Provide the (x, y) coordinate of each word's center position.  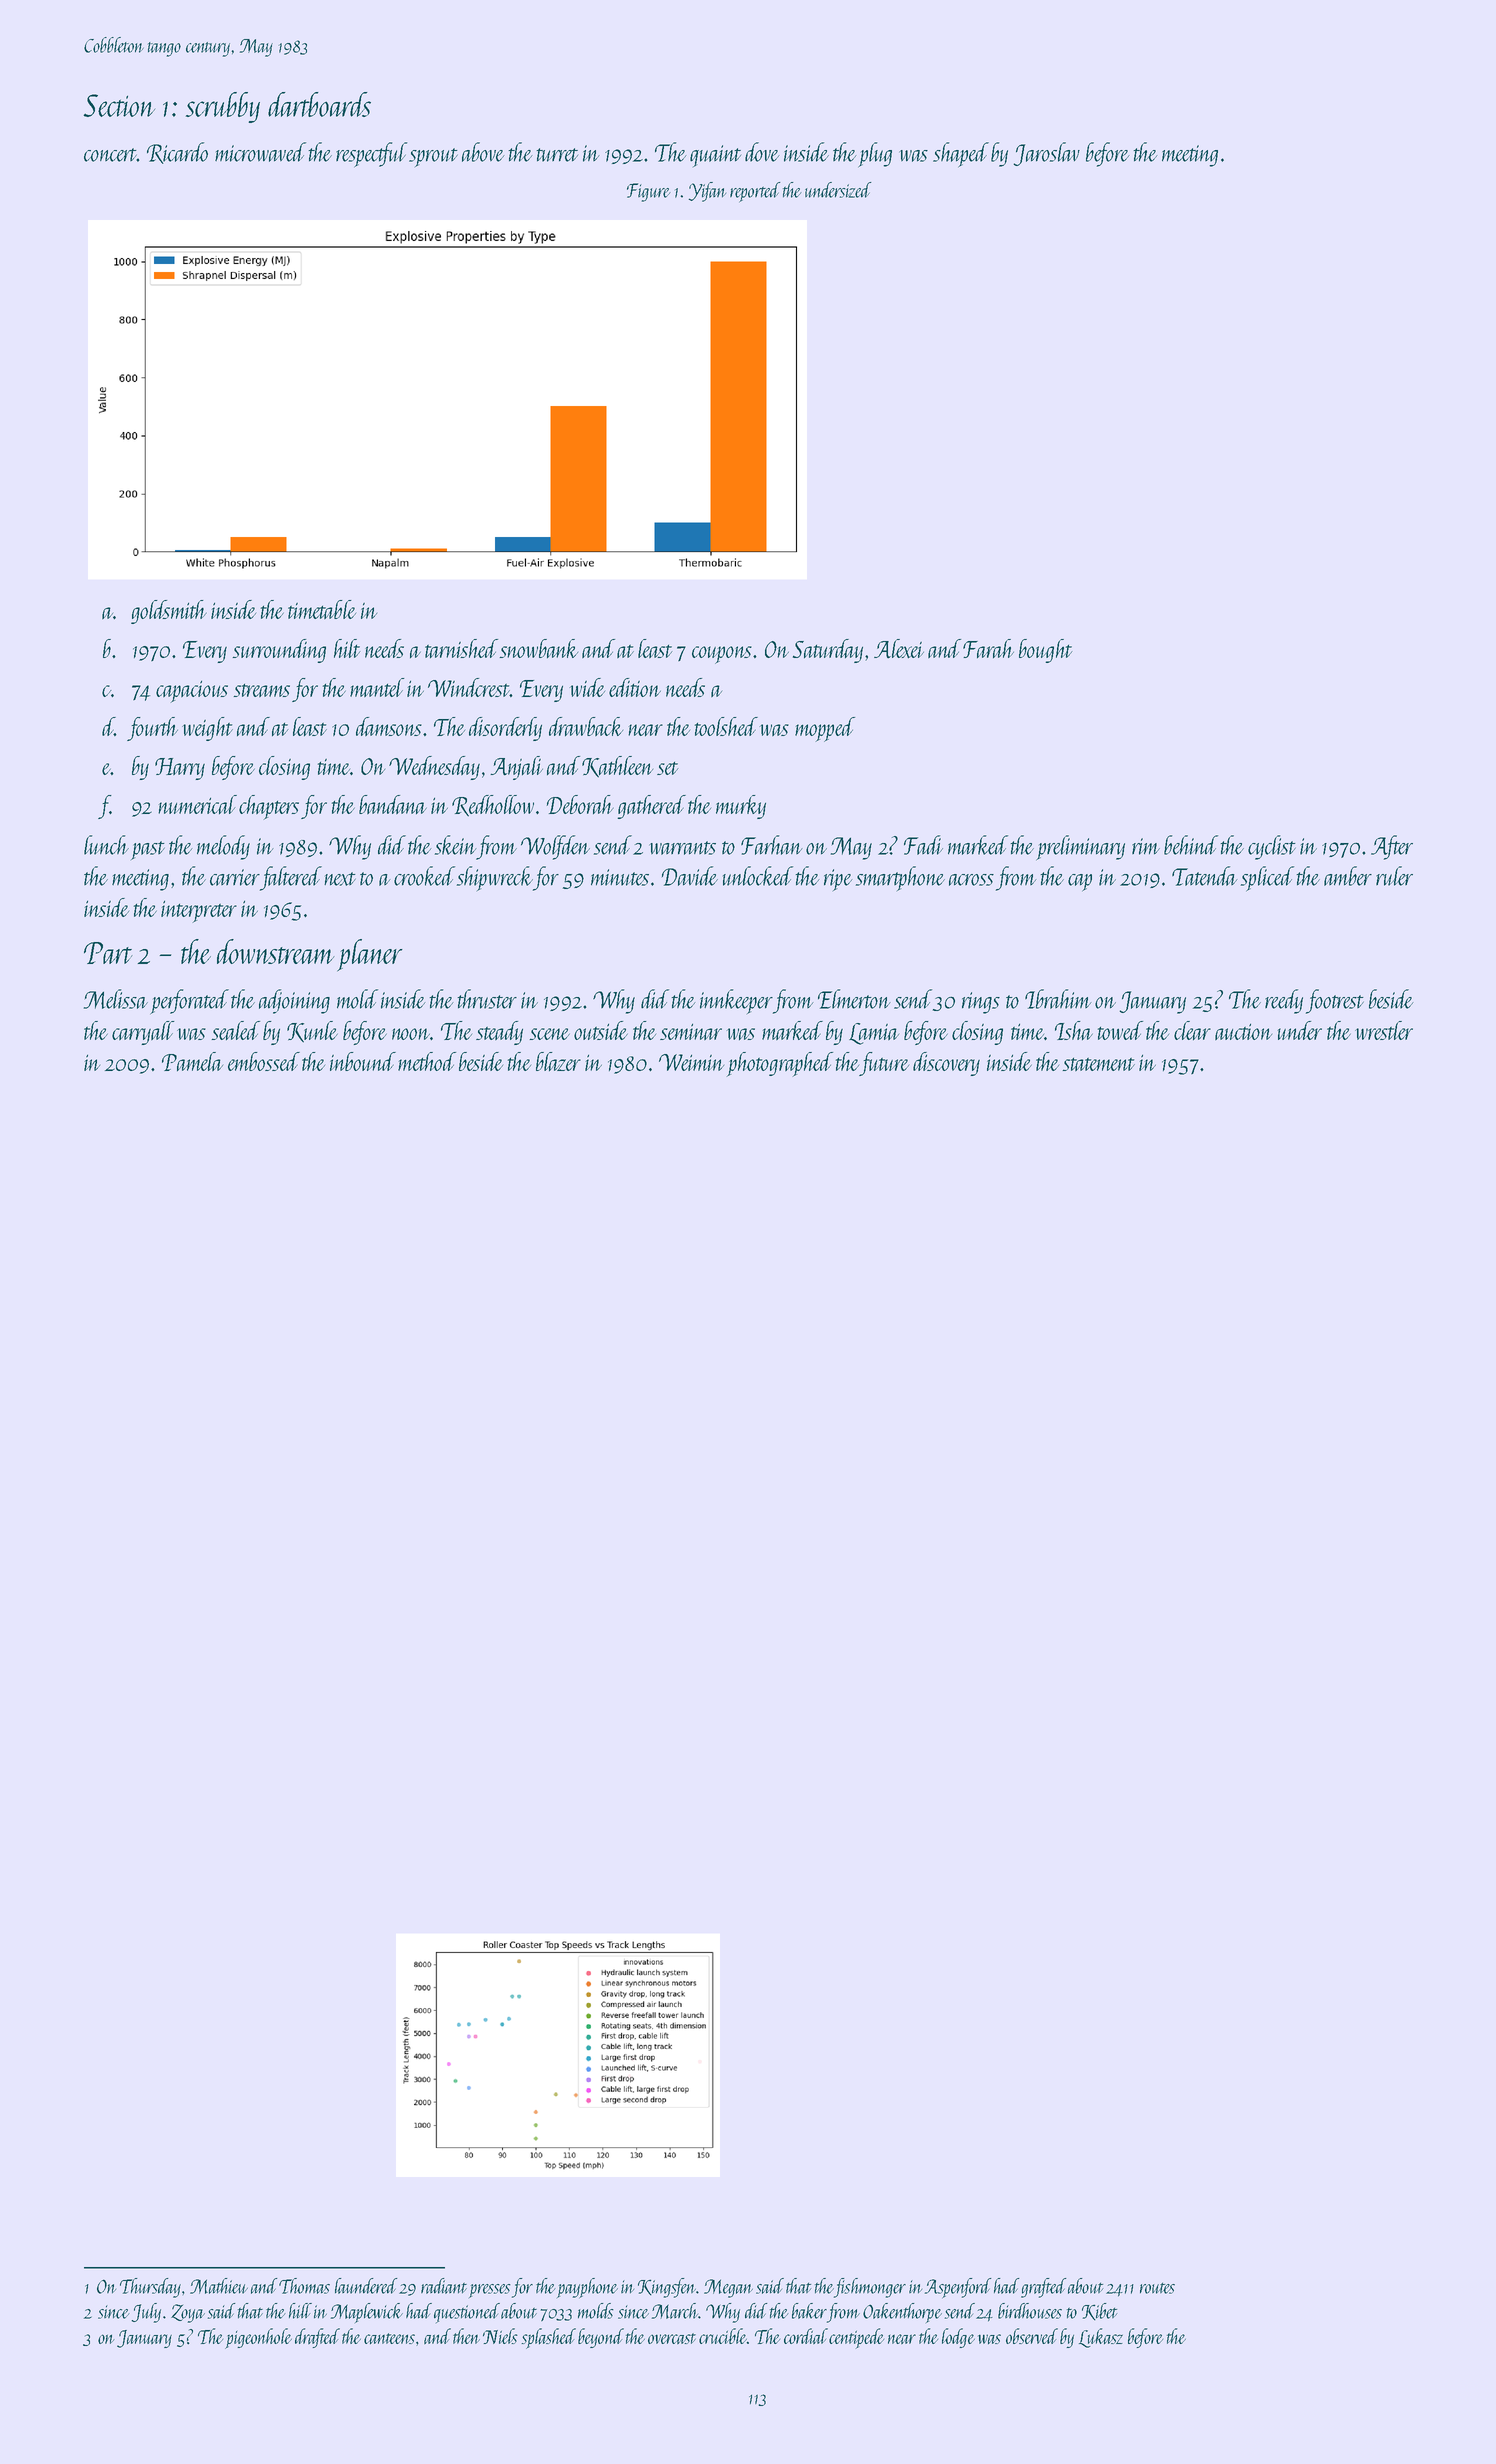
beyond (601, 2338)
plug (875, 155)
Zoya (188, 2313)
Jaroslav (1047, 154)
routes (1157, 2288)
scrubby (223, 107)
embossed (264, 1061)
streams (262, 690)
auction (1243, 1032)
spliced (1267, 879)
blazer (558, 1061)
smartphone (900, 878)
